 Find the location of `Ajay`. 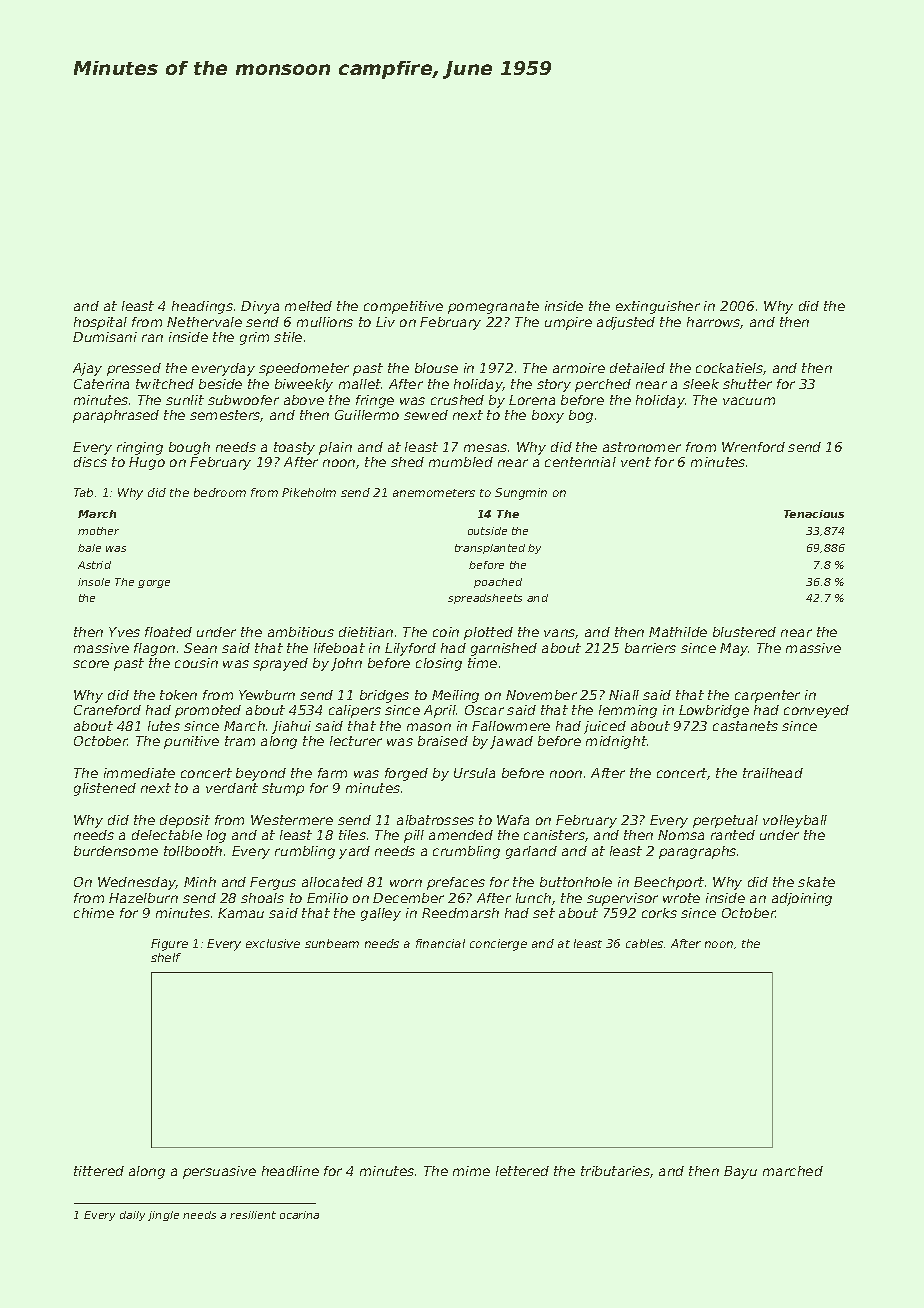

Ajay is located at coordinates (87, 369).
